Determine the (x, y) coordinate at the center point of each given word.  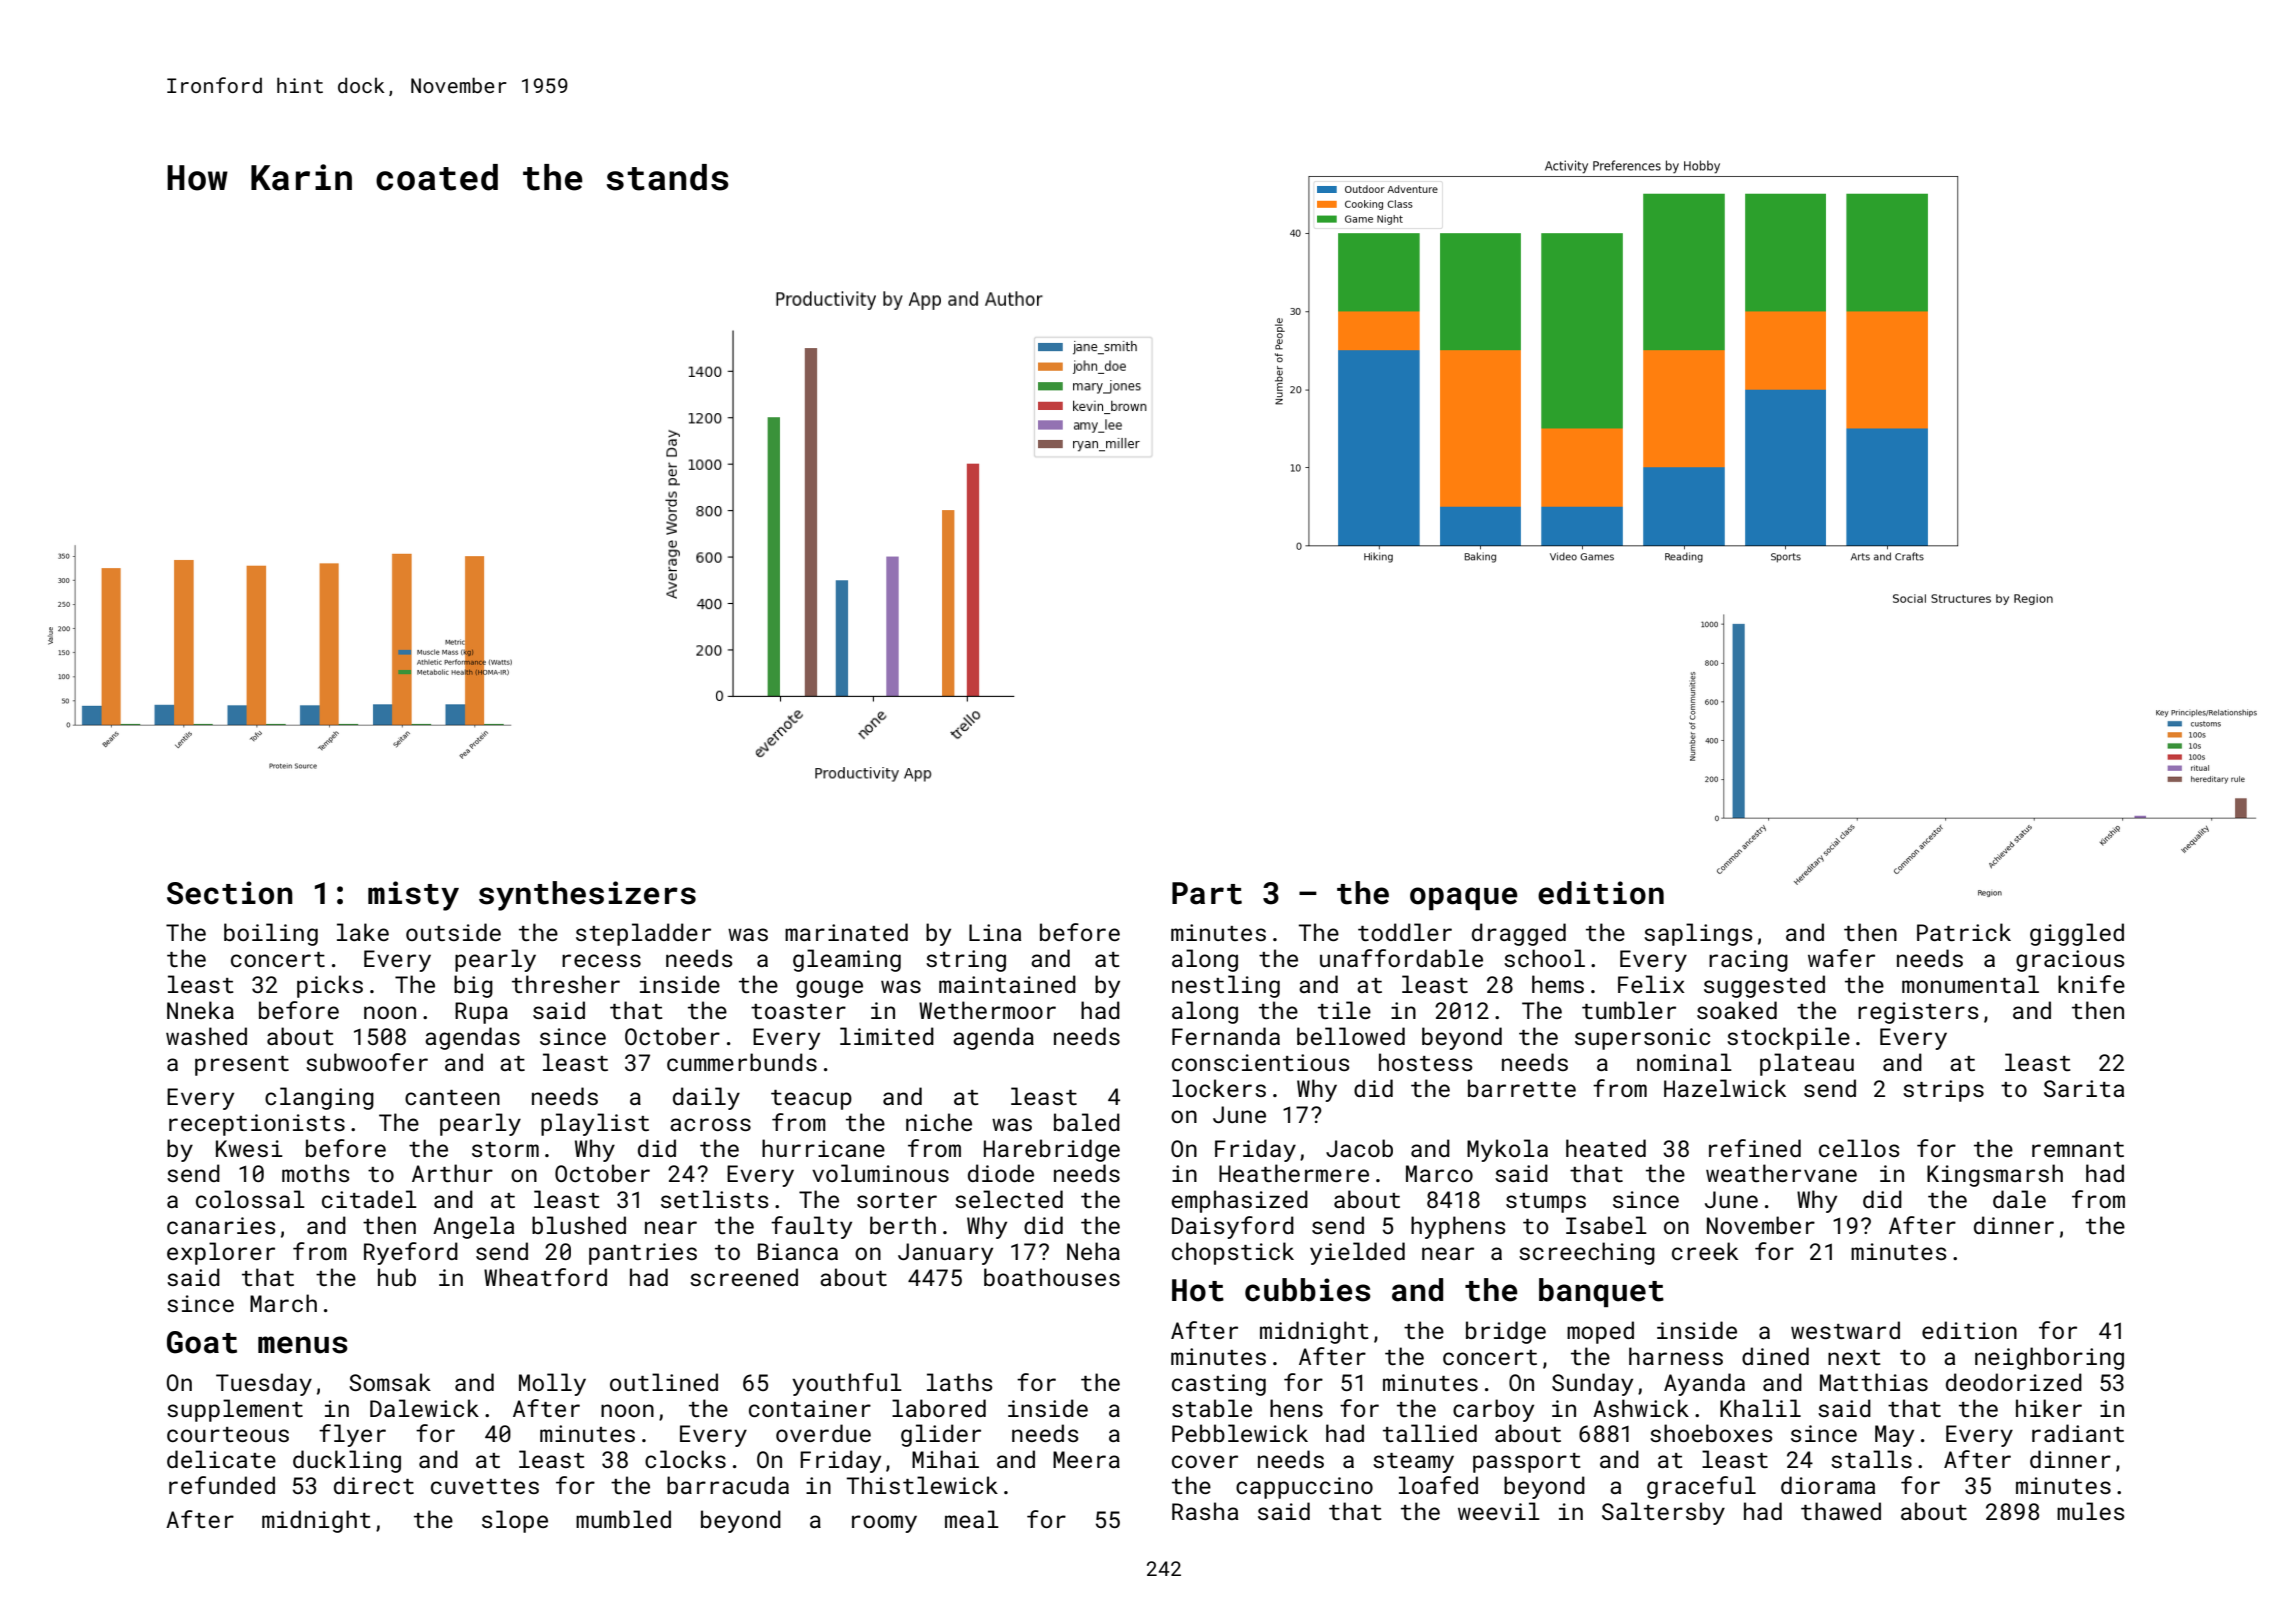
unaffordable (1401, 958)
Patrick (1964, 932)
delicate (221, 1459)
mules (2091, 1511)
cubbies (1308, 1290)
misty (413, 896)
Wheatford (545, 1277)
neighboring (2049, 1358)
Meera (1086, 1459)
